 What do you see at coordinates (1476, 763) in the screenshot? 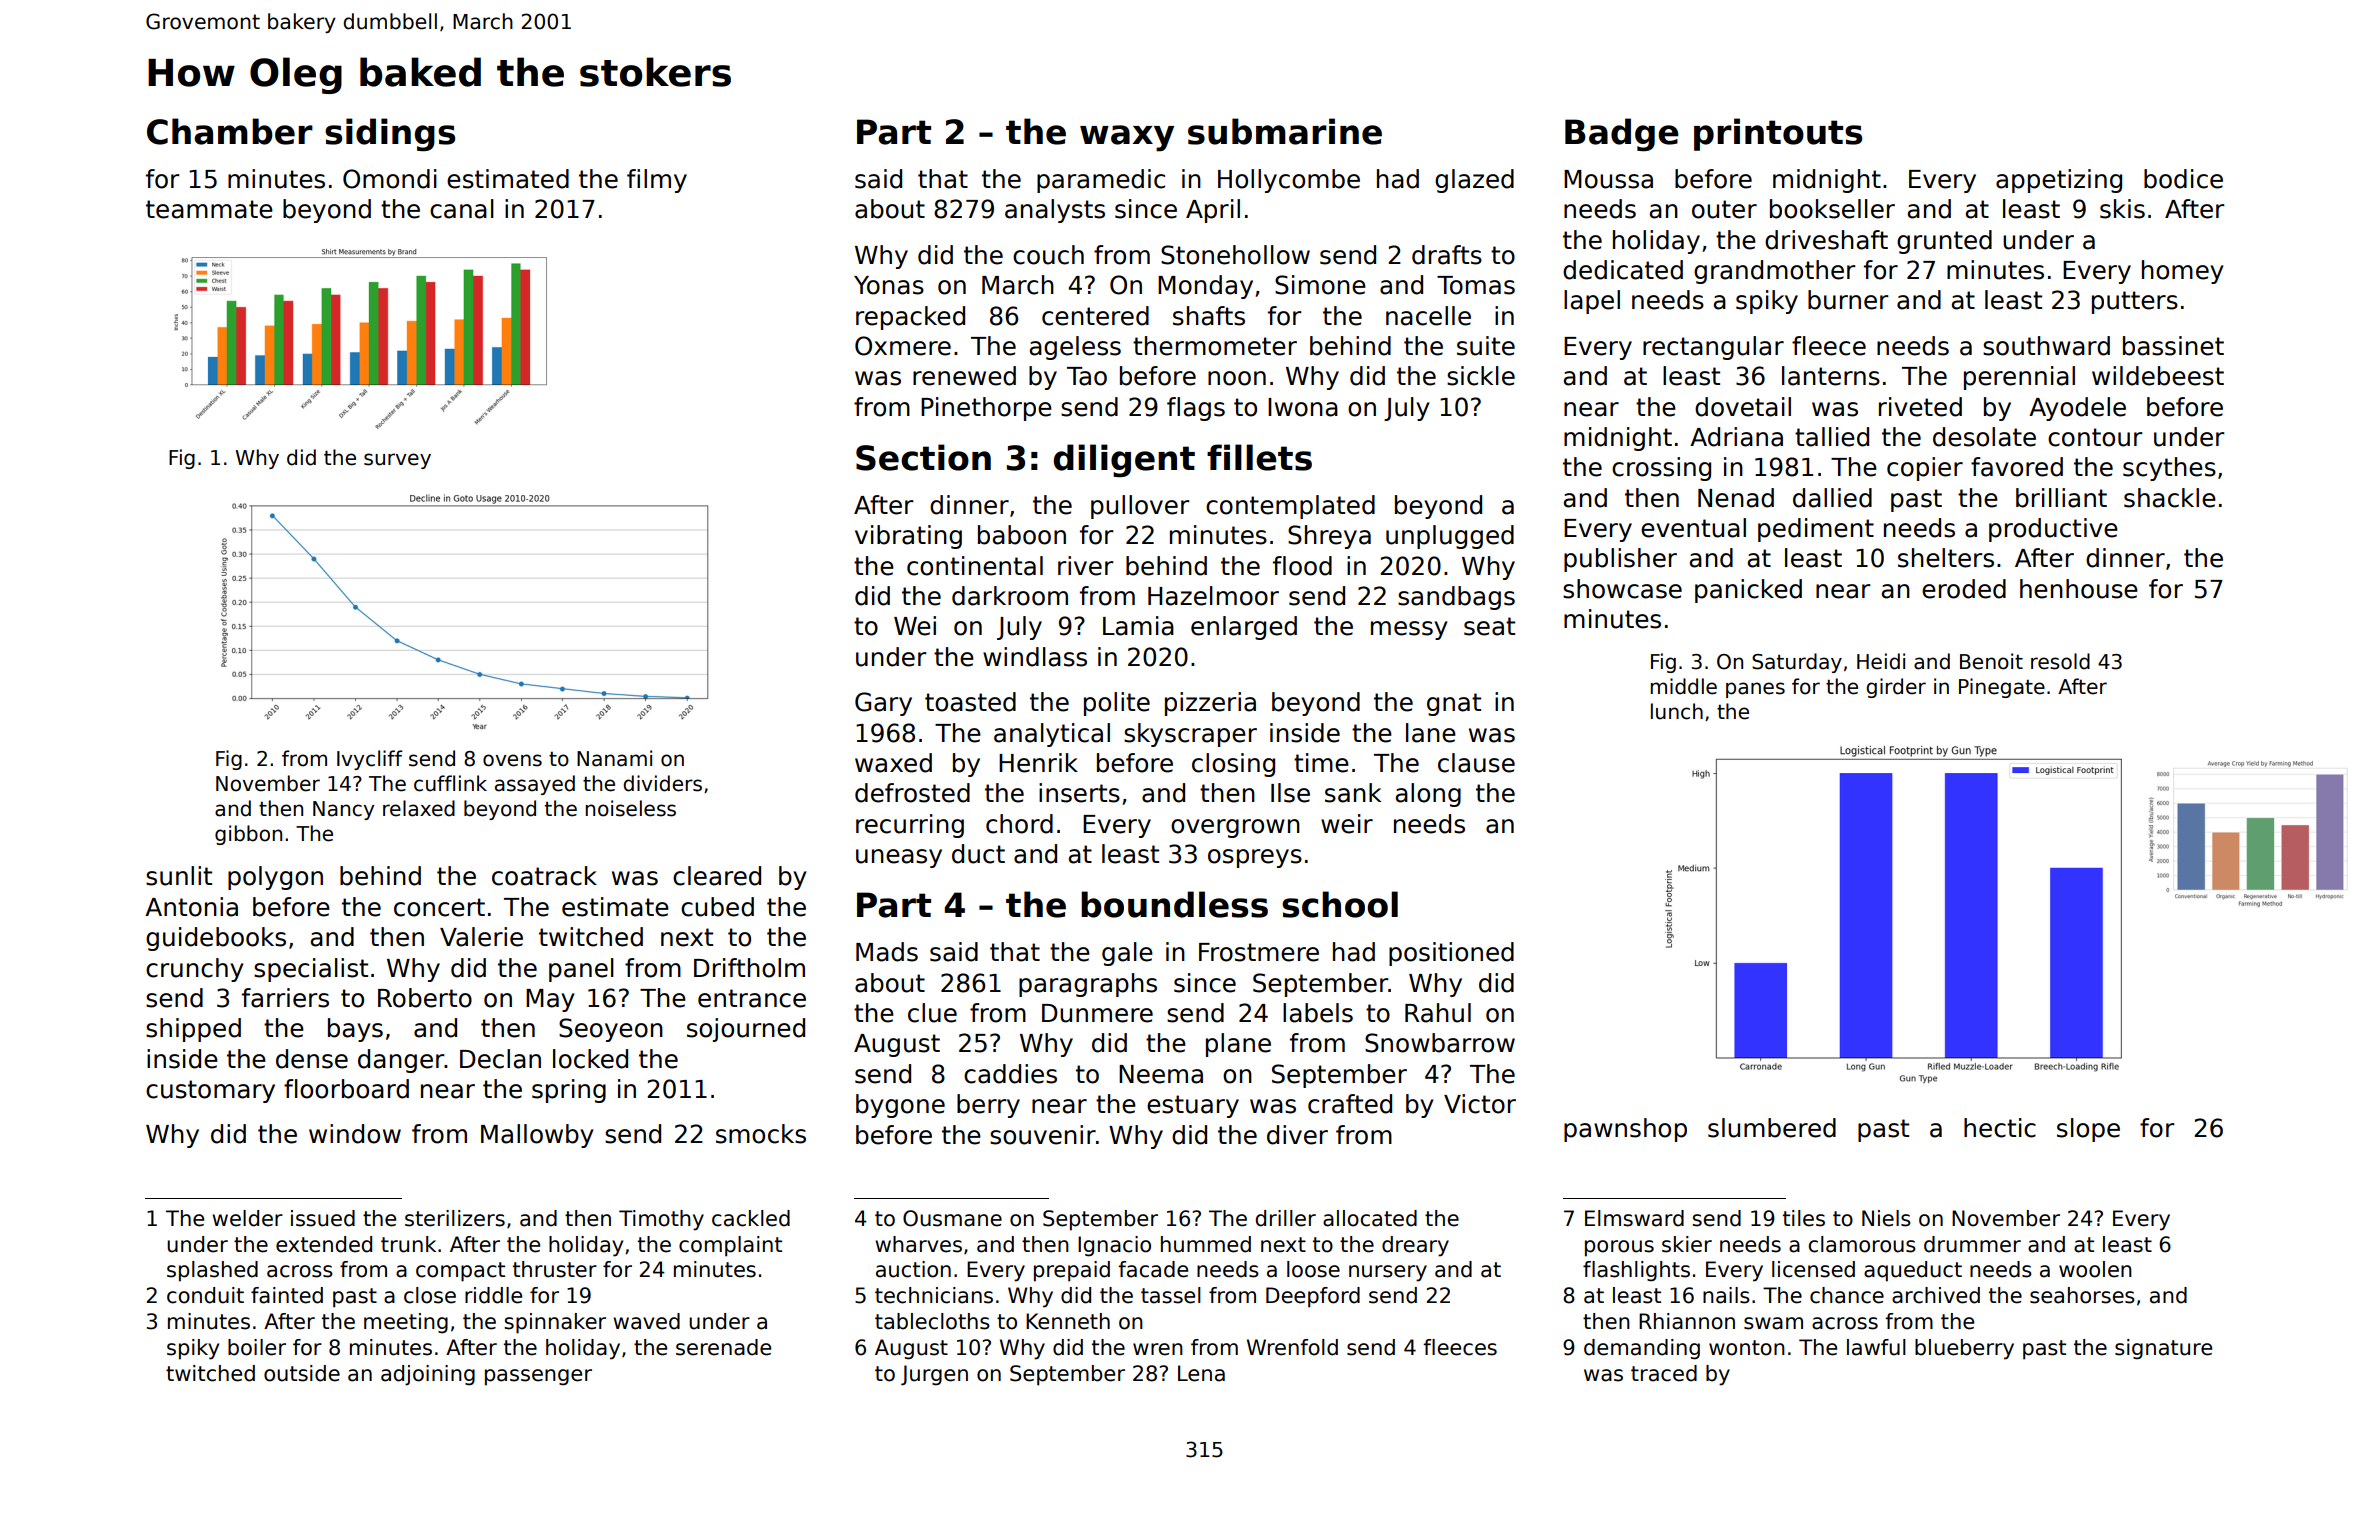
I see `clause` at bounding box center [1476, 763].
